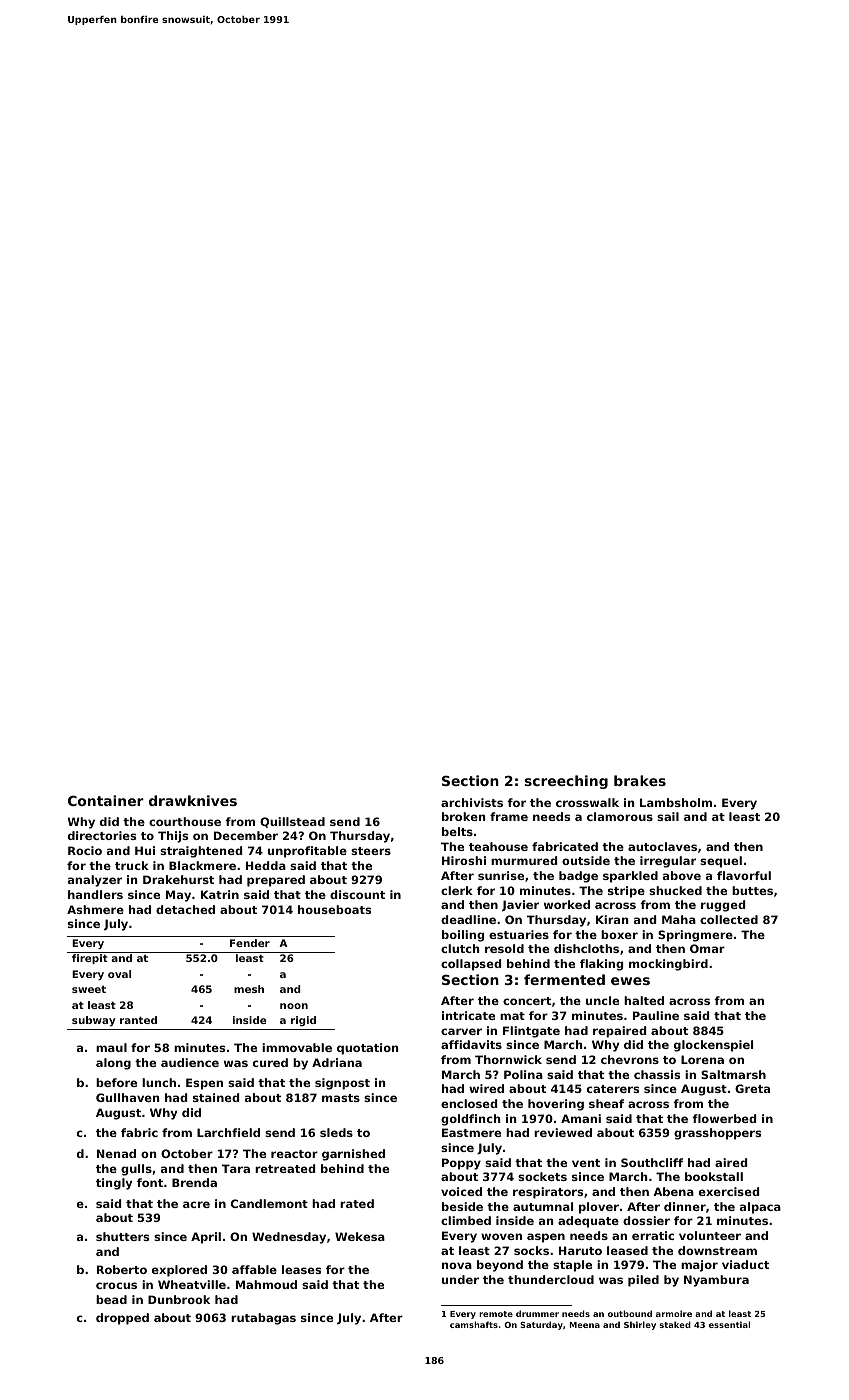 This screenshot has height=1400, width=849. Describe the element at coordinates (729, 1191) in the screenshot. I see `exercised` at that location.
